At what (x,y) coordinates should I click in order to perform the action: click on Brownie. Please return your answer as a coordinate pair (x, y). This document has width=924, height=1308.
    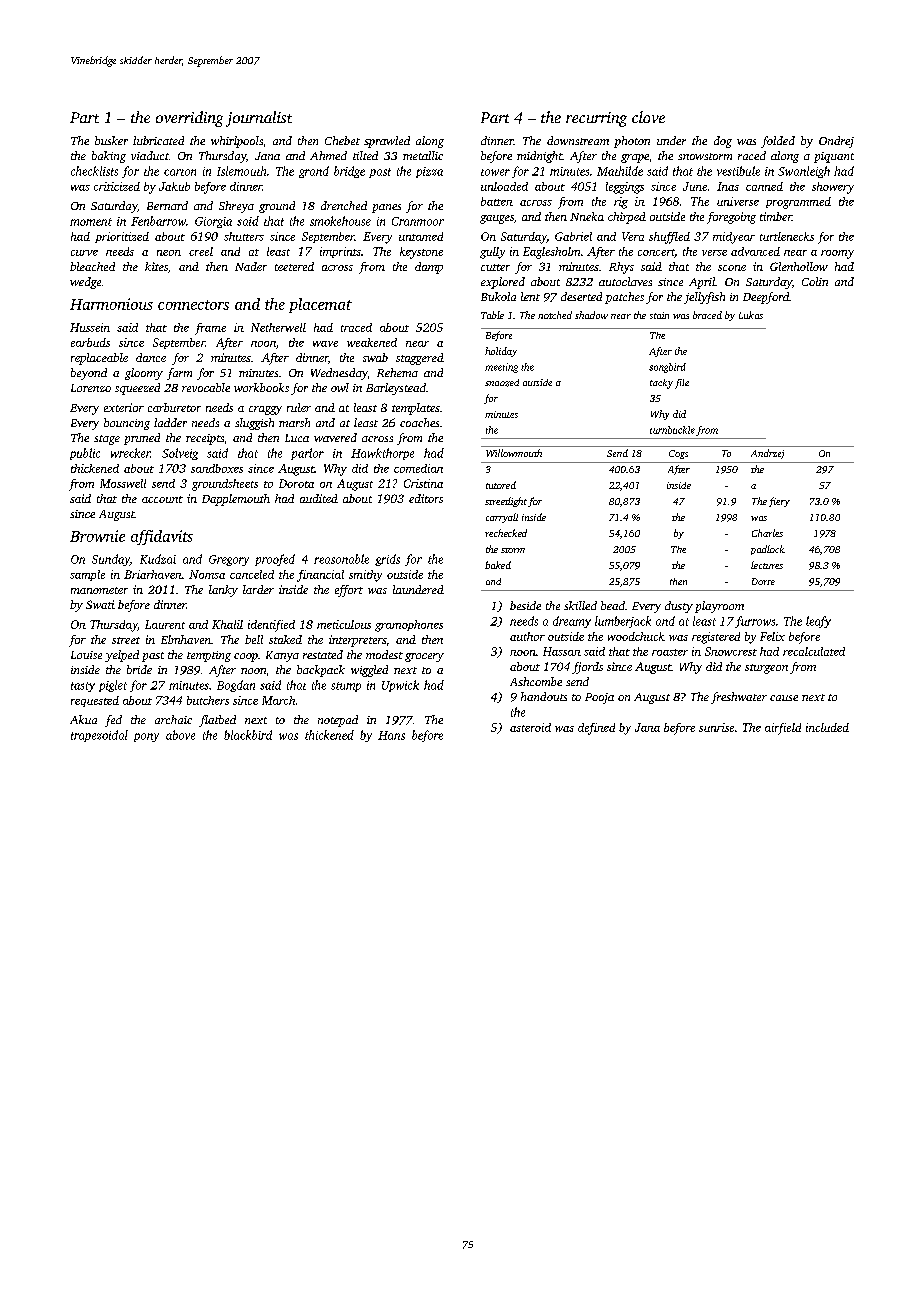
    Looking at the image, I should click on (97, 536).
